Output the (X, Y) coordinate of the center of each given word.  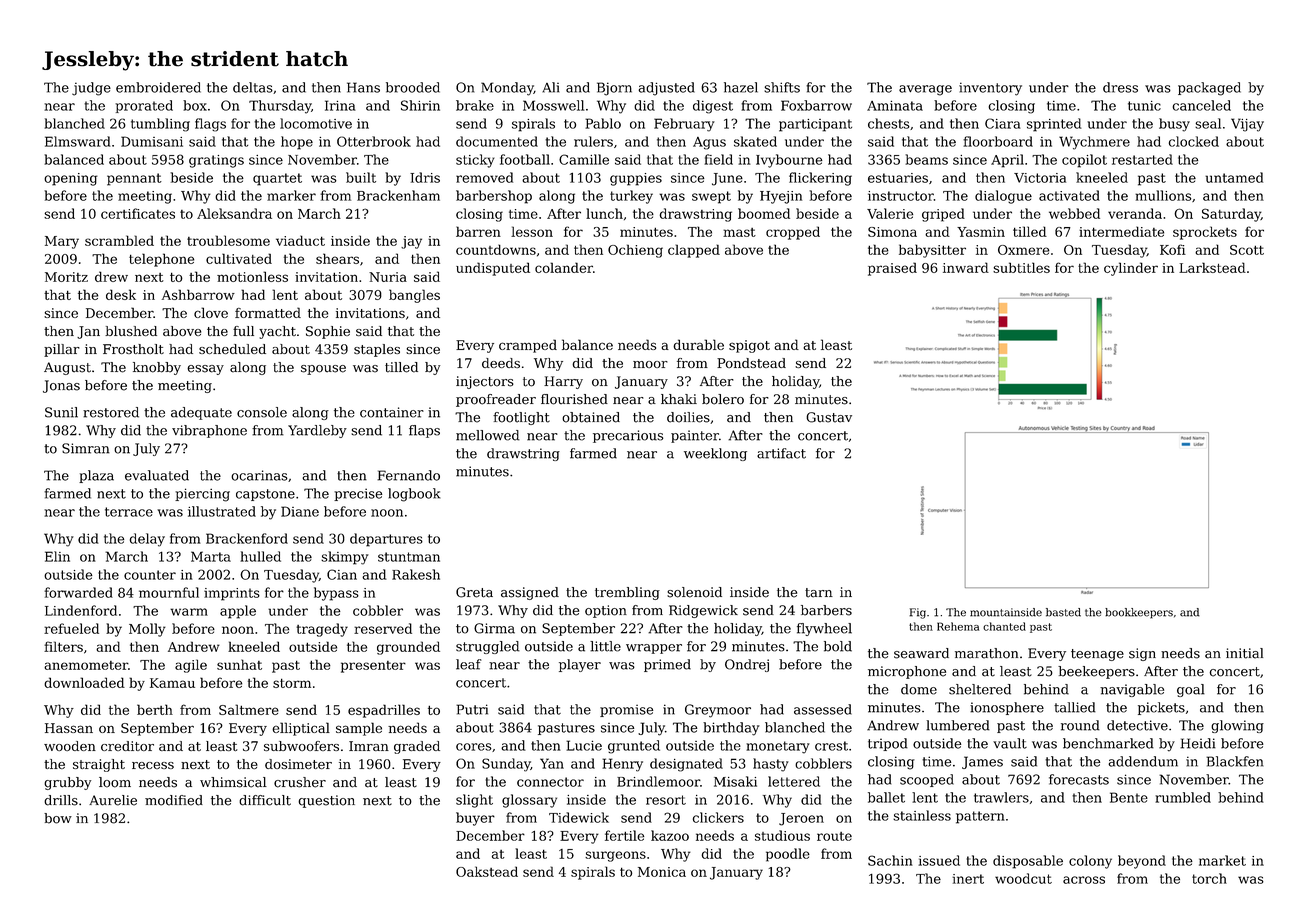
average (925, 90)
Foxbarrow (816, 105)
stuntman (409, 557)
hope (297, 143)
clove (211, 312)
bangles (414, 296)
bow (58, 818)
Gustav (829, 417)
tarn (819, 593)
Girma (494, 628)
